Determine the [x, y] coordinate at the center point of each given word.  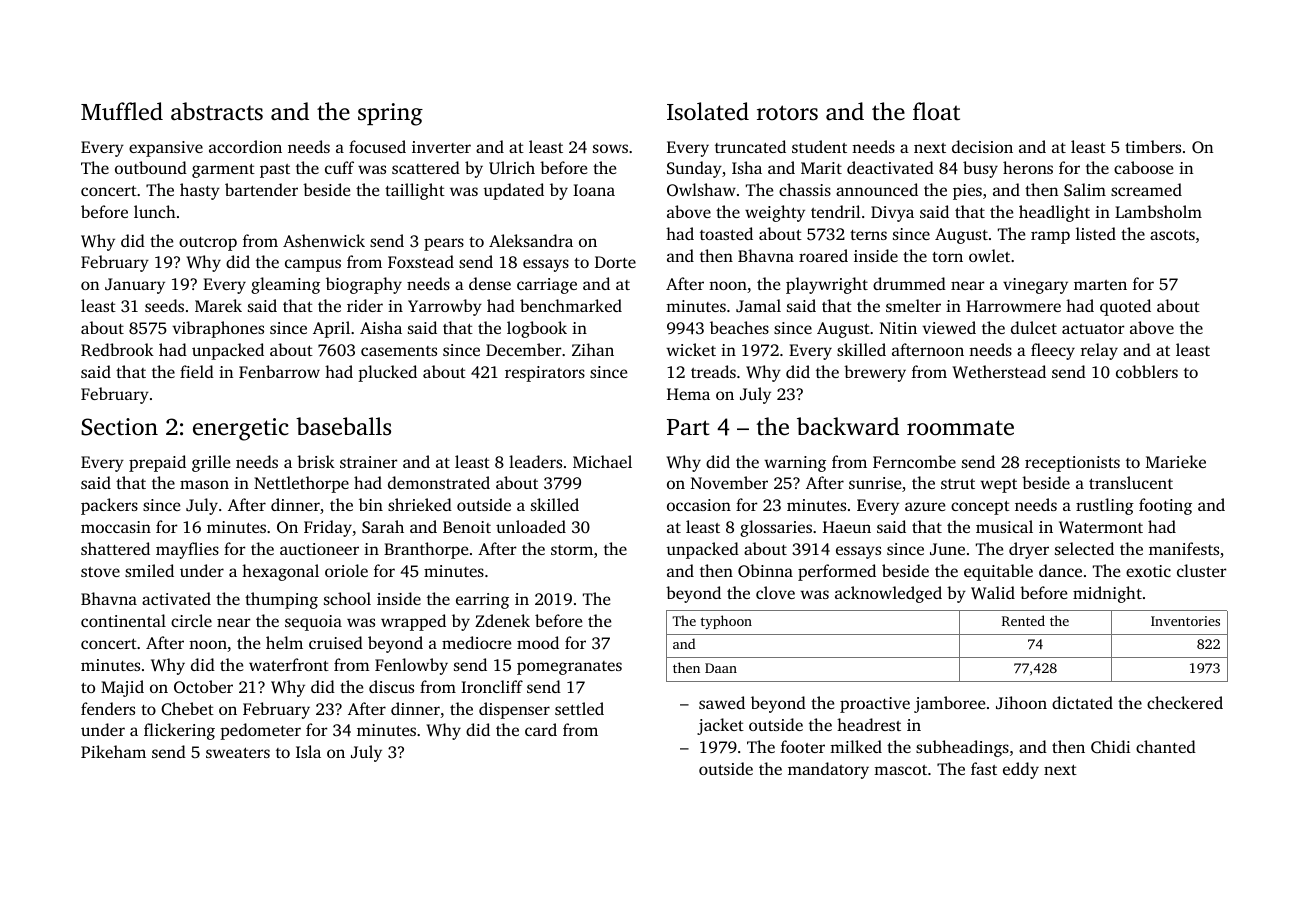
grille [211, 463]
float [936, 111]
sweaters [238, 753]
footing [1165, 506]
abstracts [217, 111]
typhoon [726, 622]
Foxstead [421, 261]
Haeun [847, 527]
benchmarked [571, 305]
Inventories [1185, 621]
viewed [949, 327]
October [203, 687]
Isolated [708, 111]
